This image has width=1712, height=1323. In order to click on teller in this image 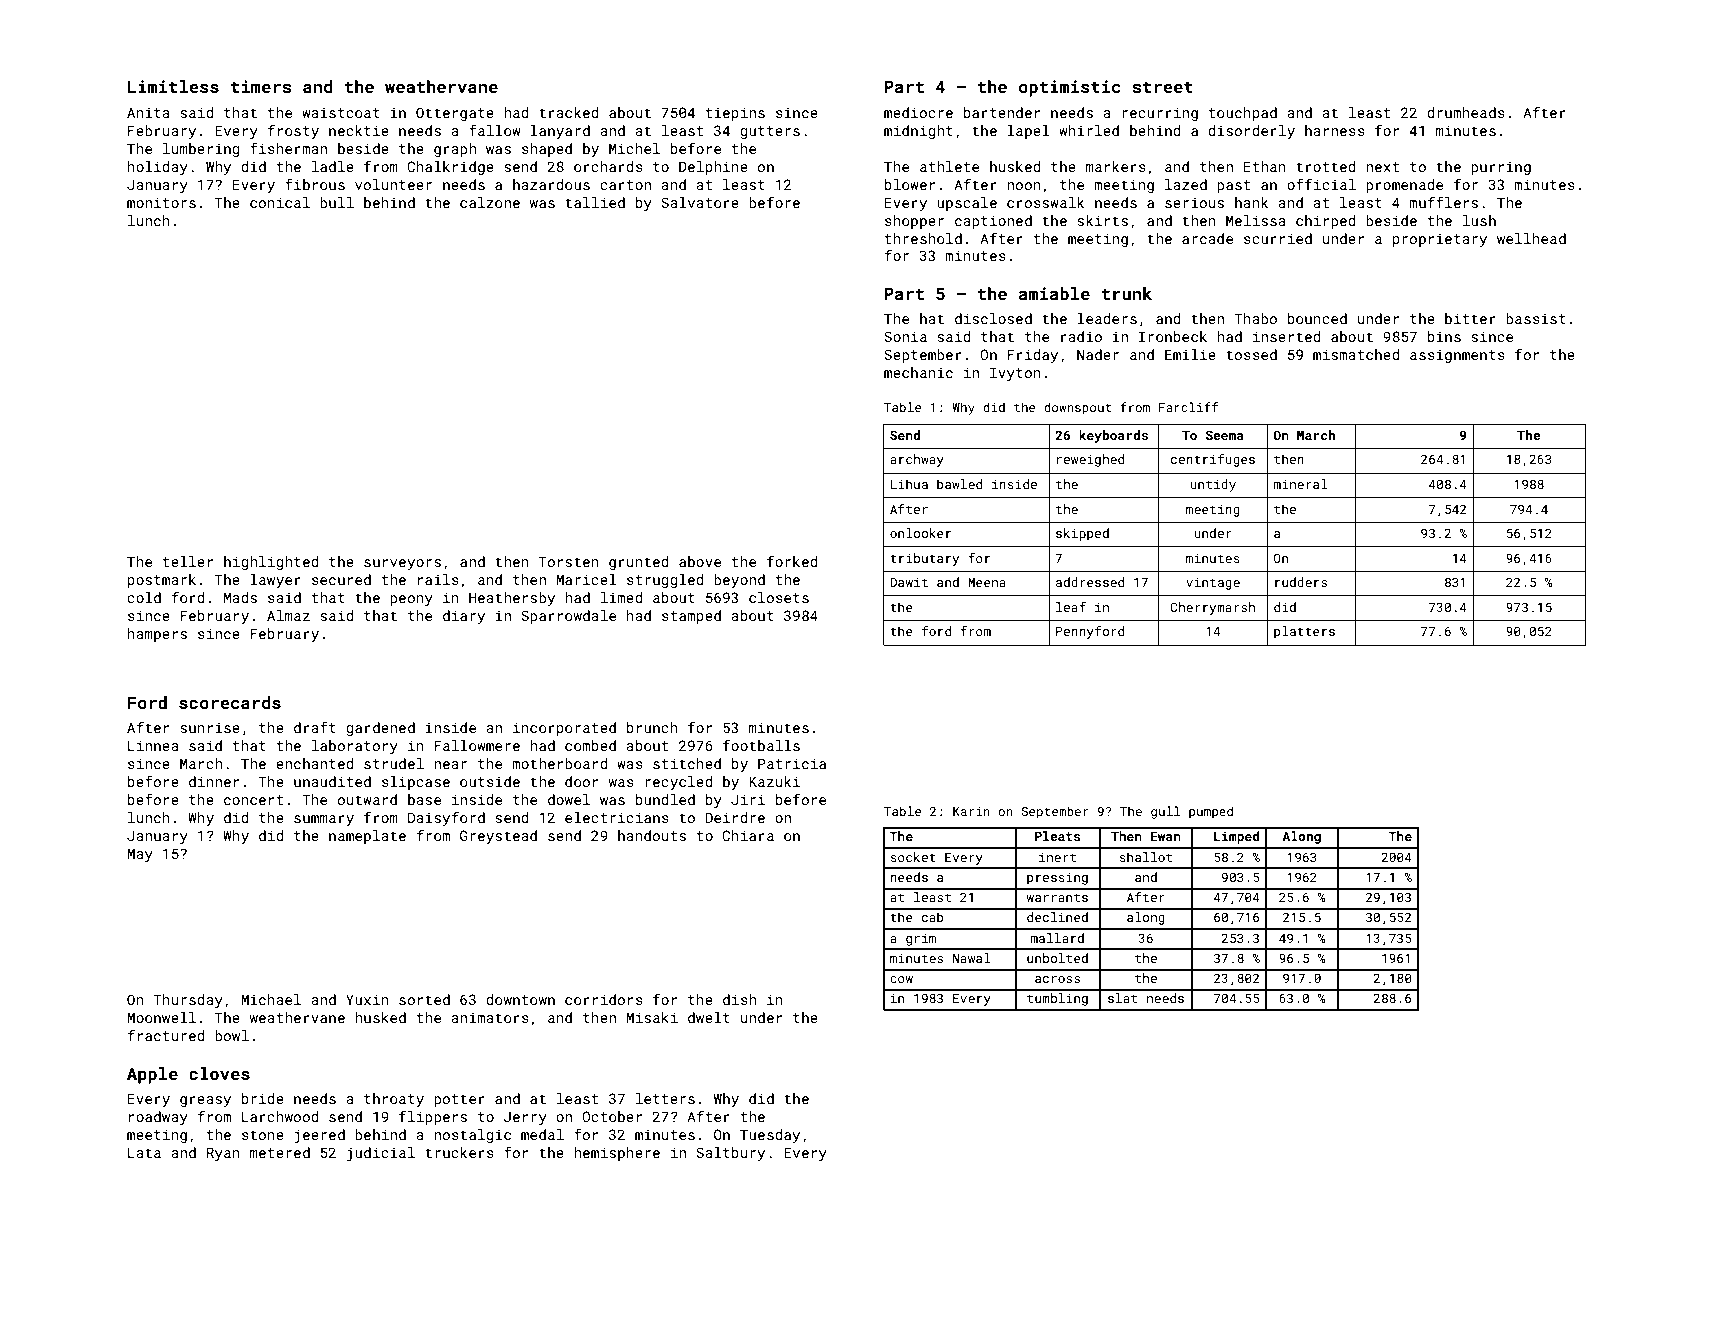, I will do `click(187, 561)`.
